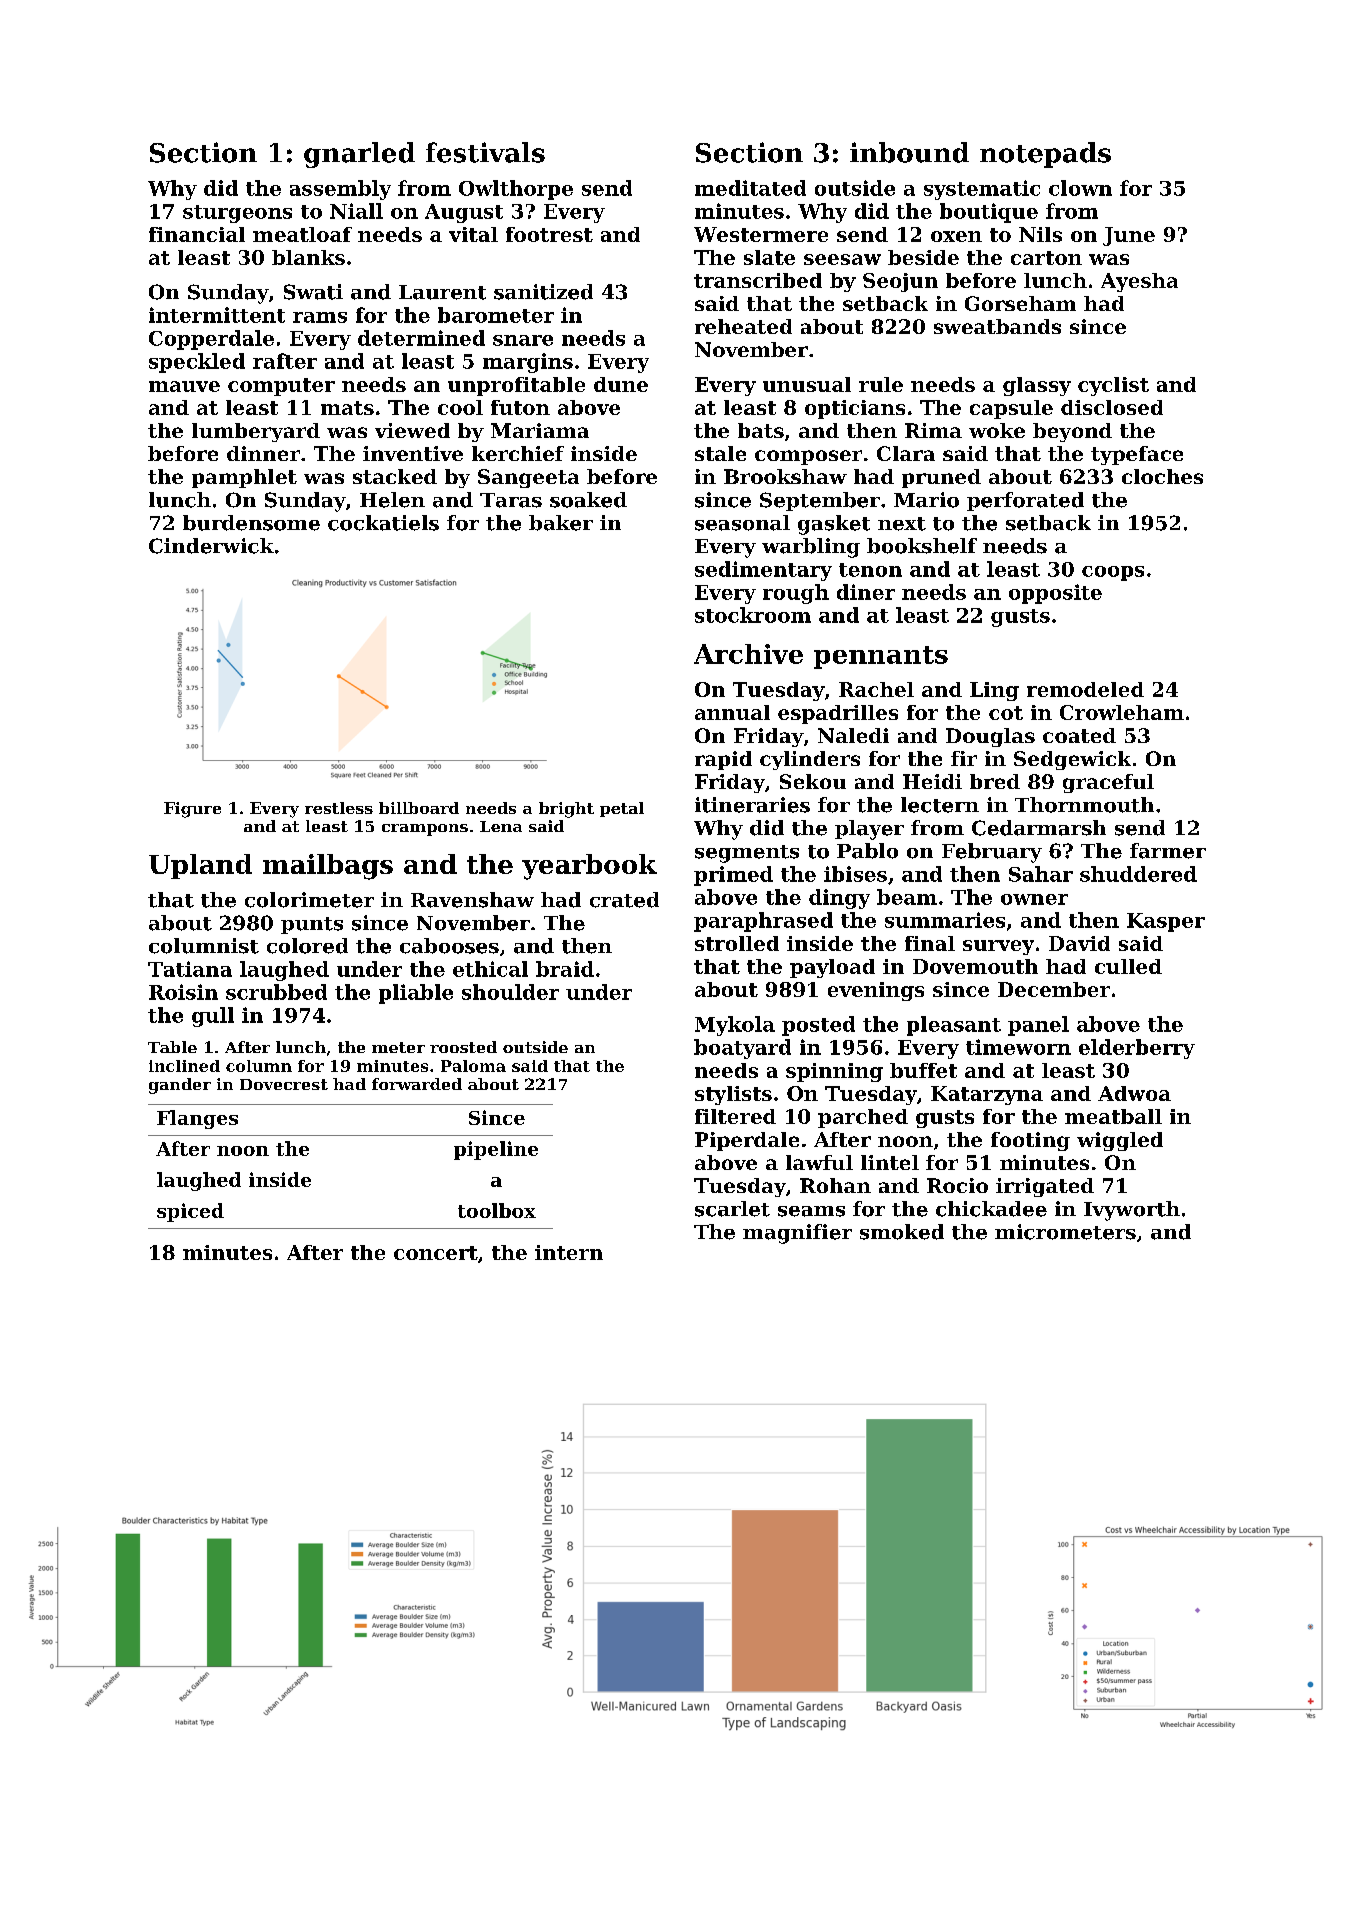 The width and height of the screenshot is (1354, 1915). What do you see at coordinates (720, 453) in the screenshot?
I see `stale` at bounding box center [720, 453].
